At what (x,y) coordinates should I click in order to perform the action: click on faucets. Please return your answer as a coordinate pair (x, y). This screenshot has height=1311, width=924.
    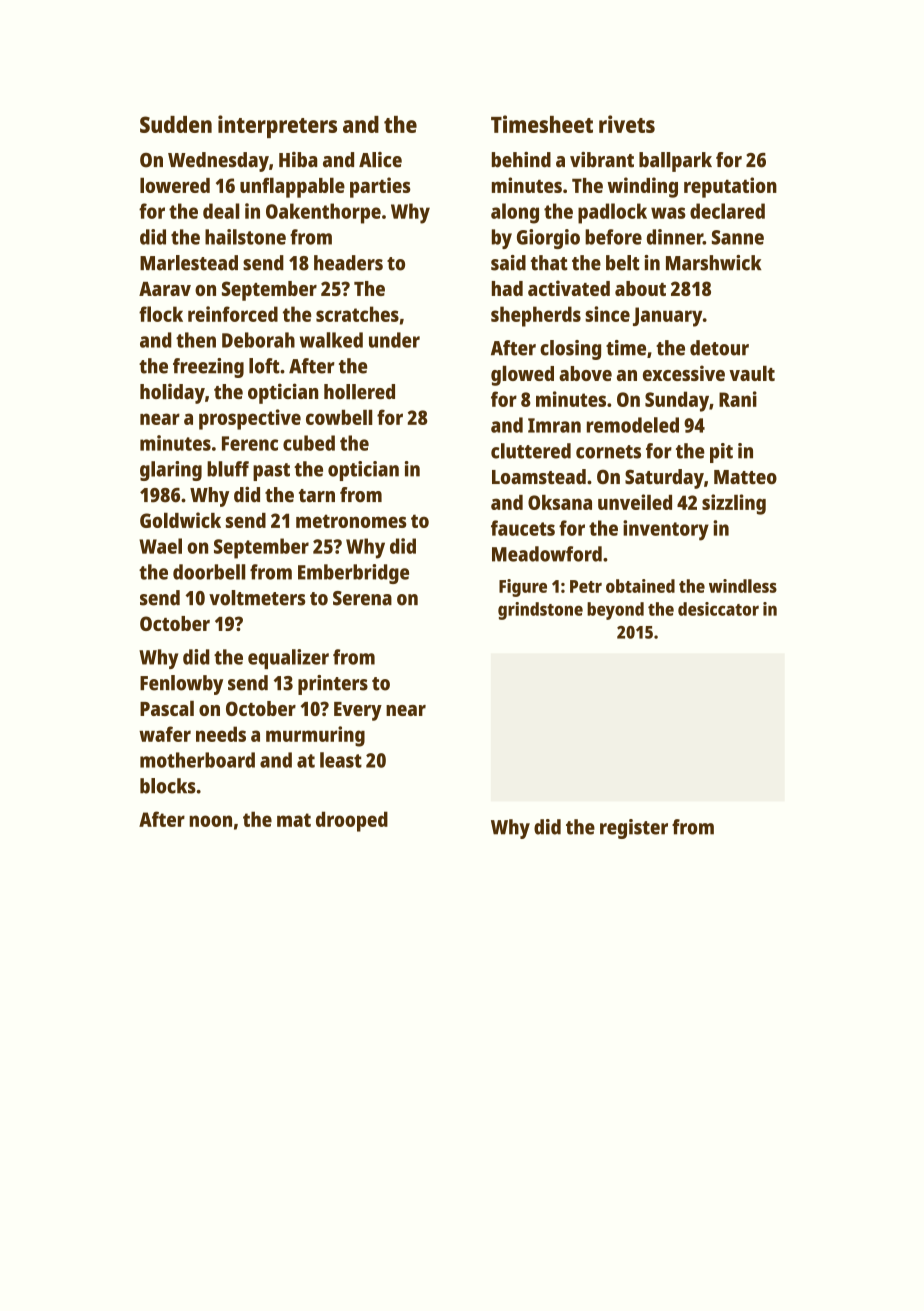
    Looking at the image, I should click on (523, 528).
